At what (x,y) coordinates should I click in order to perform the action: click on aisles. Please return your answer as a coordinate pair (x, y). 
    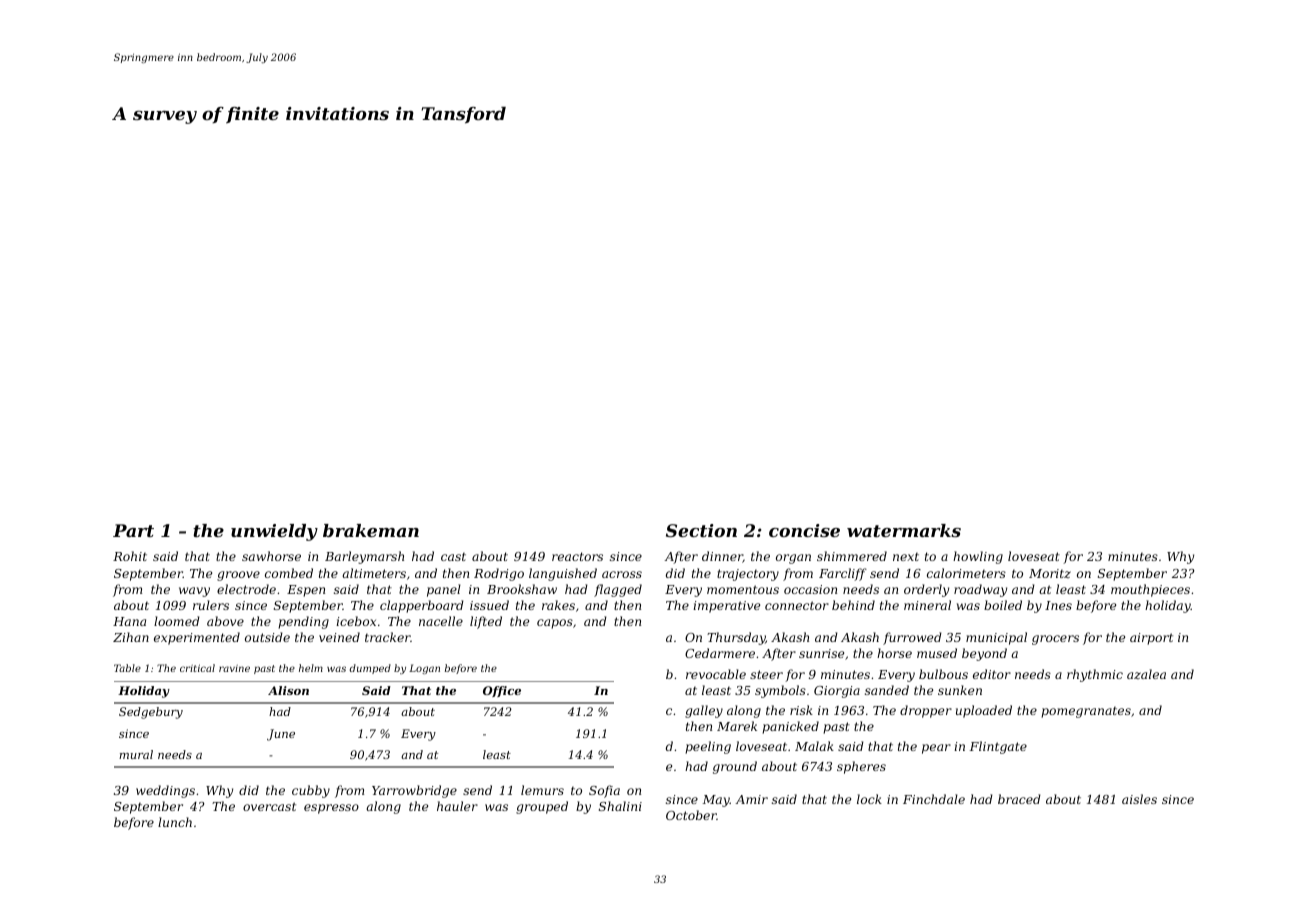
    Looking at the image, I should click on (1139, 799).
